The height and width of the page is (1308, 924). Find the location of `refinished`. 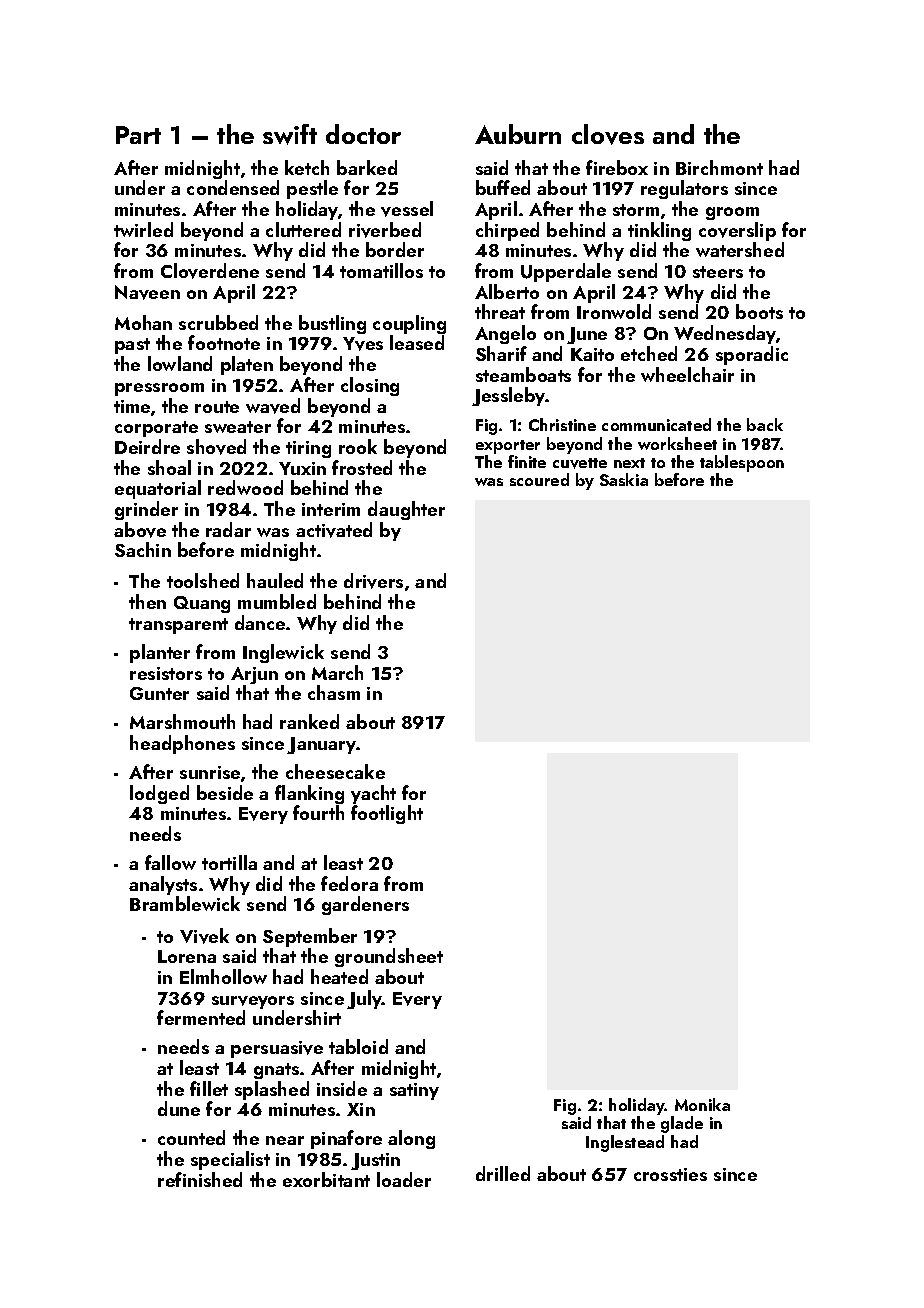

refinished is located at coordinates (200, 1179).
